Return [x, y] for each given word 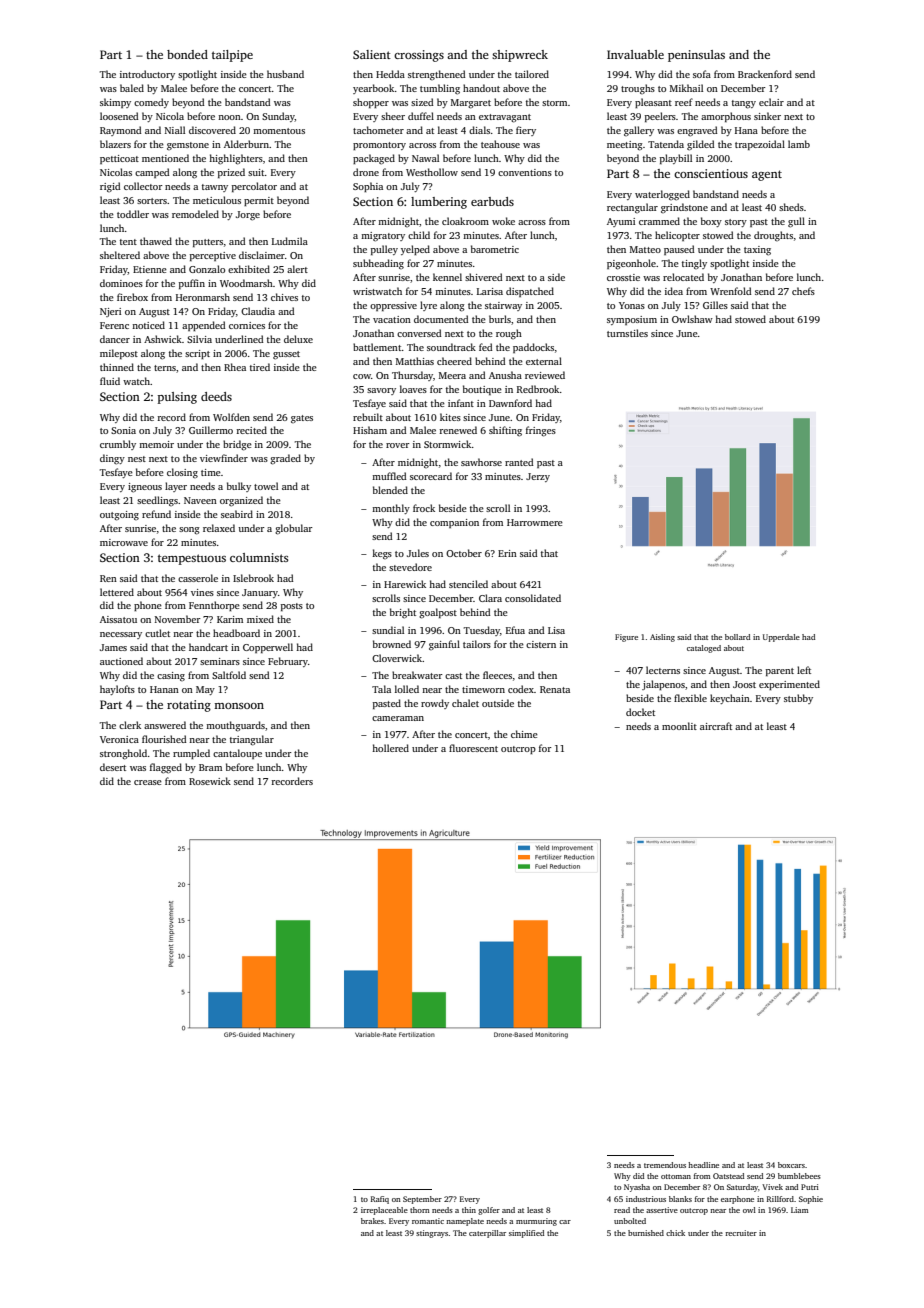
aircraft [716, 726]
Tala [381, 689]
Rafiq [380, 1200]
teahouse [500, 144]
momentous [279, 131]
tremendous [665, 1165]
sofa [702, 74]
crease [148, 782]
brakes [372, 1221]
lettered [117, 592]
